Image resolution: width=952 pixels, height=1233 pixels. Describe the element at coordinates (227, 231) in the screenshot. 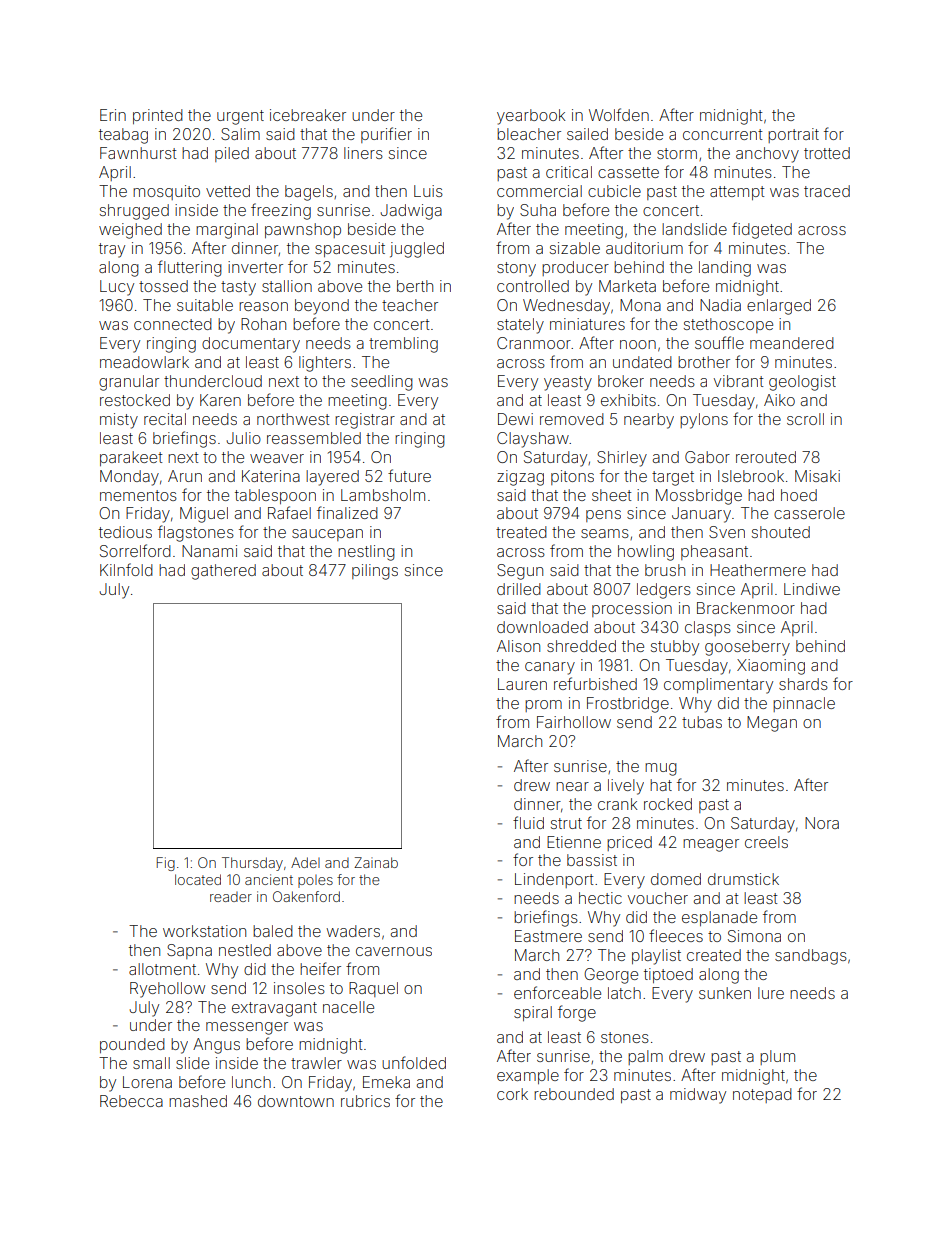

I see `marginal` at that location.
